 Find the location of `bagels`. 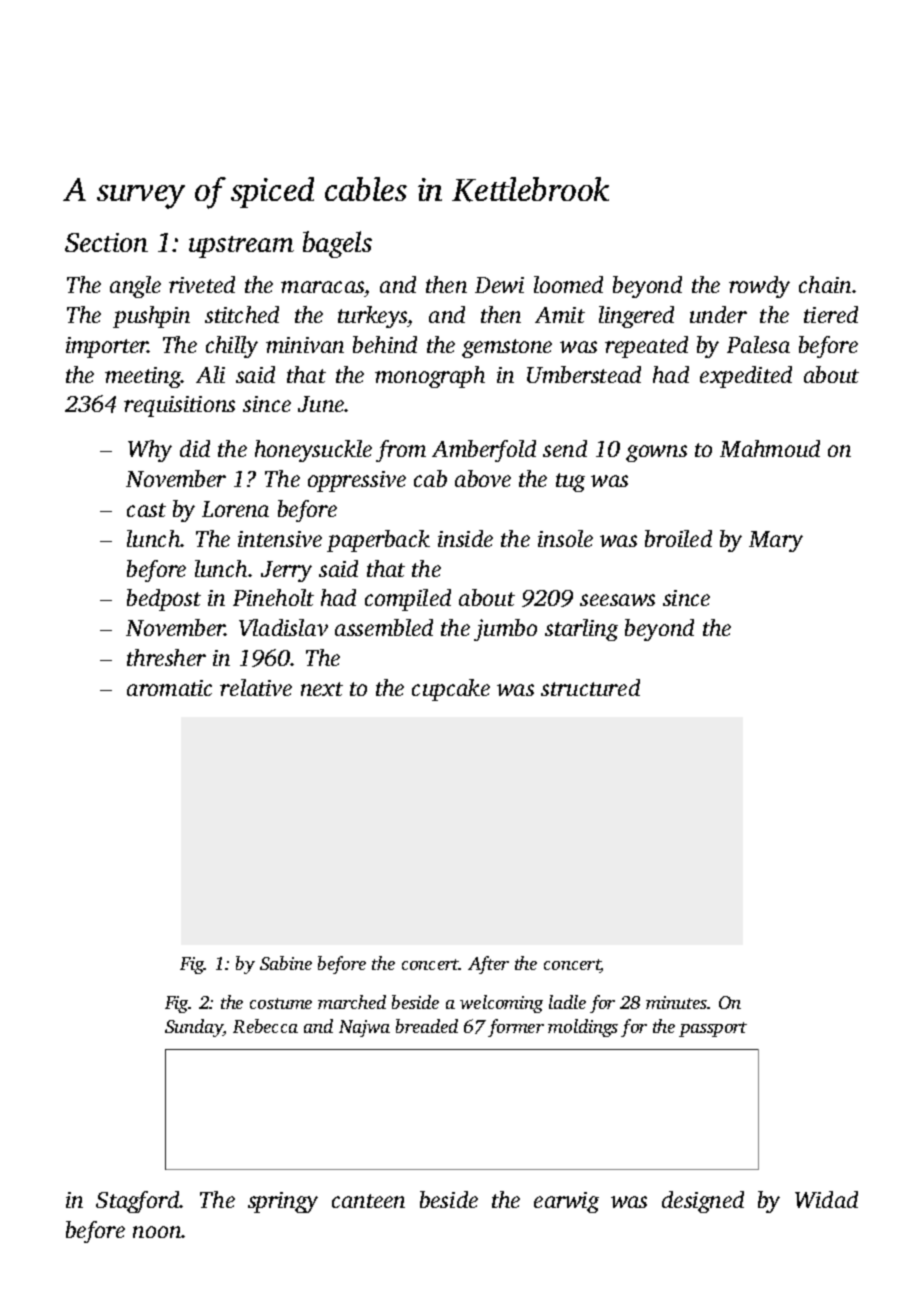

bagels is located at coordinates (337, 244).
